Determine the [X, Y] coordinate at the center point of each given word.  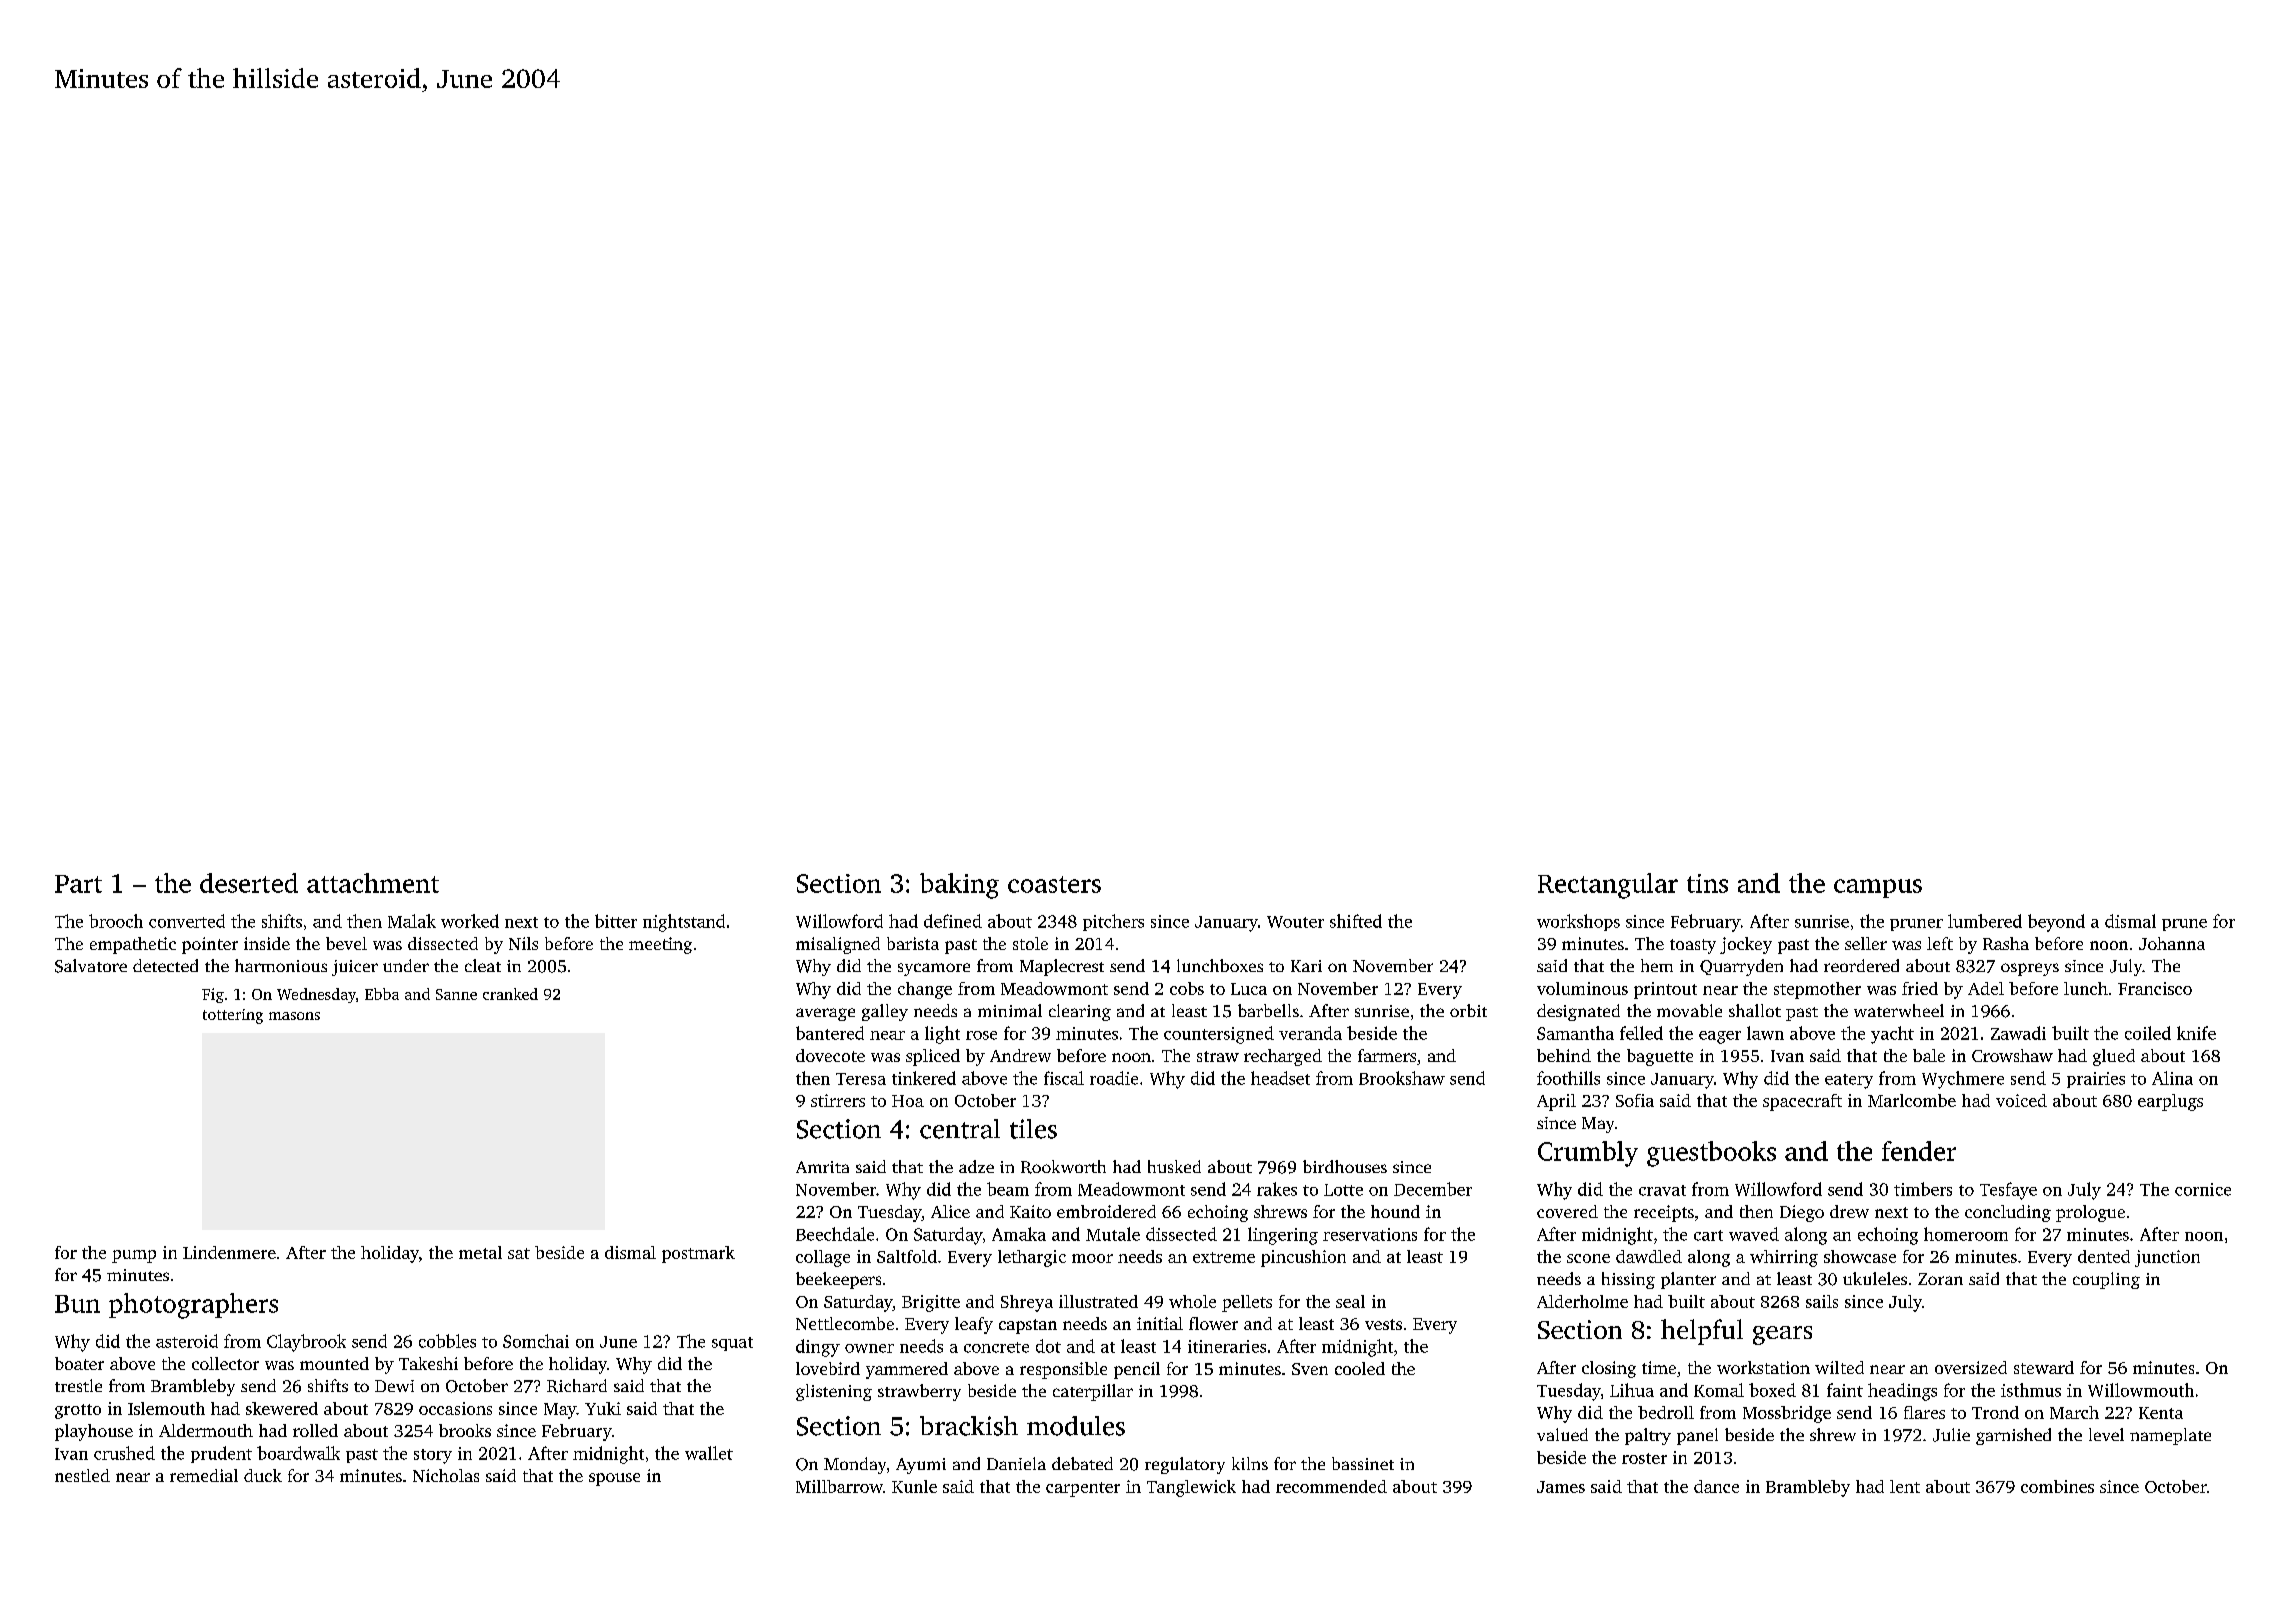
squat [732, 1344]
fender [1919, 1151]
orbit [1468, 1010]
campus [1878, 888]
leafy [974, 1325]
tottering [233, 1016]
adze [976, 1166]
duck [263, 1475]
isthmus [2031, 1390]
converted [187, 921]
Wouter [1295, 922]
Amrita [822, 1167]
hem [1657, 965]
